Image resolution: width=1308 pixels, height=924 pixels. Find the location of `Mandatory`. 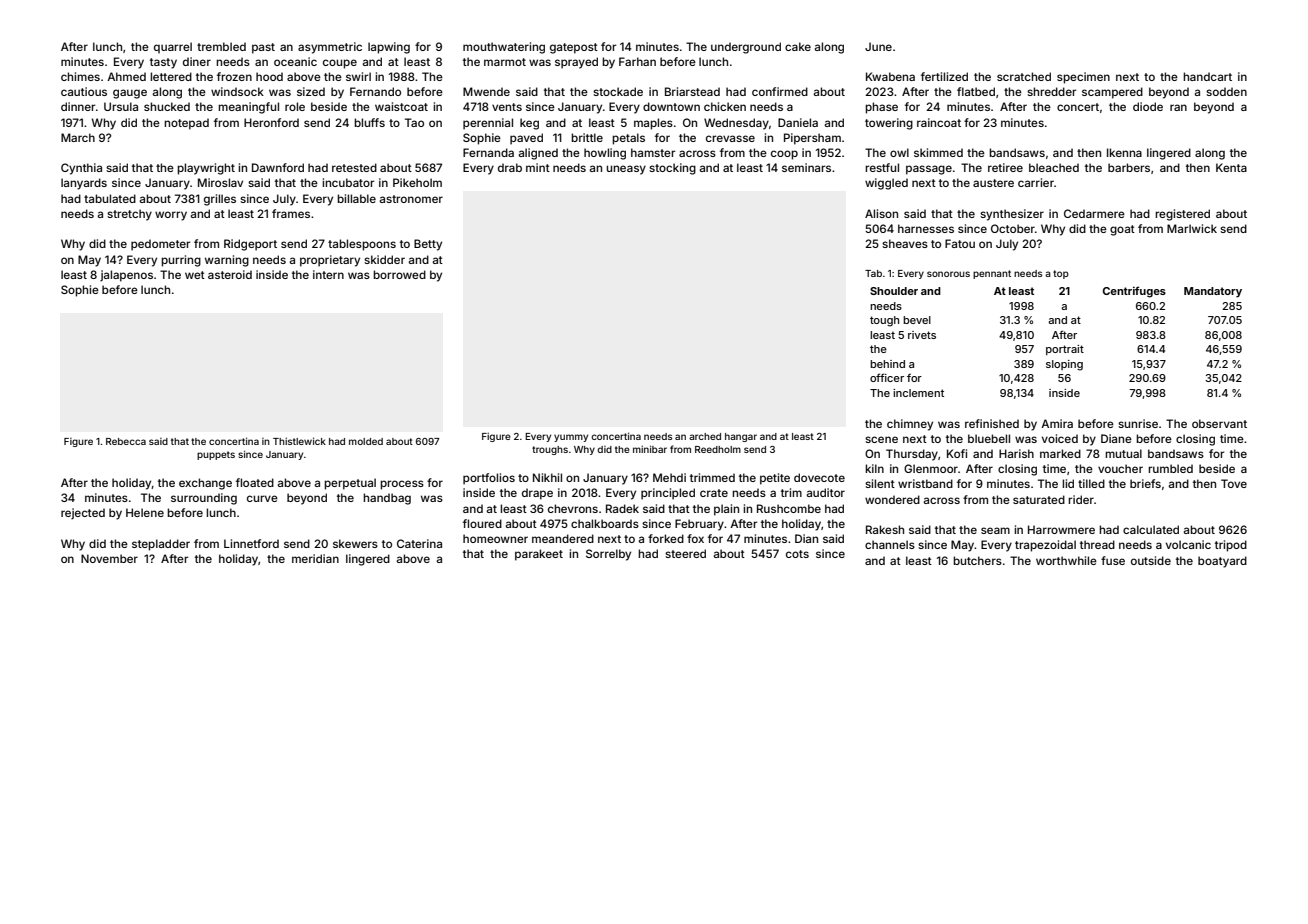

Mandatory is located at coordinates (1213, 292).
